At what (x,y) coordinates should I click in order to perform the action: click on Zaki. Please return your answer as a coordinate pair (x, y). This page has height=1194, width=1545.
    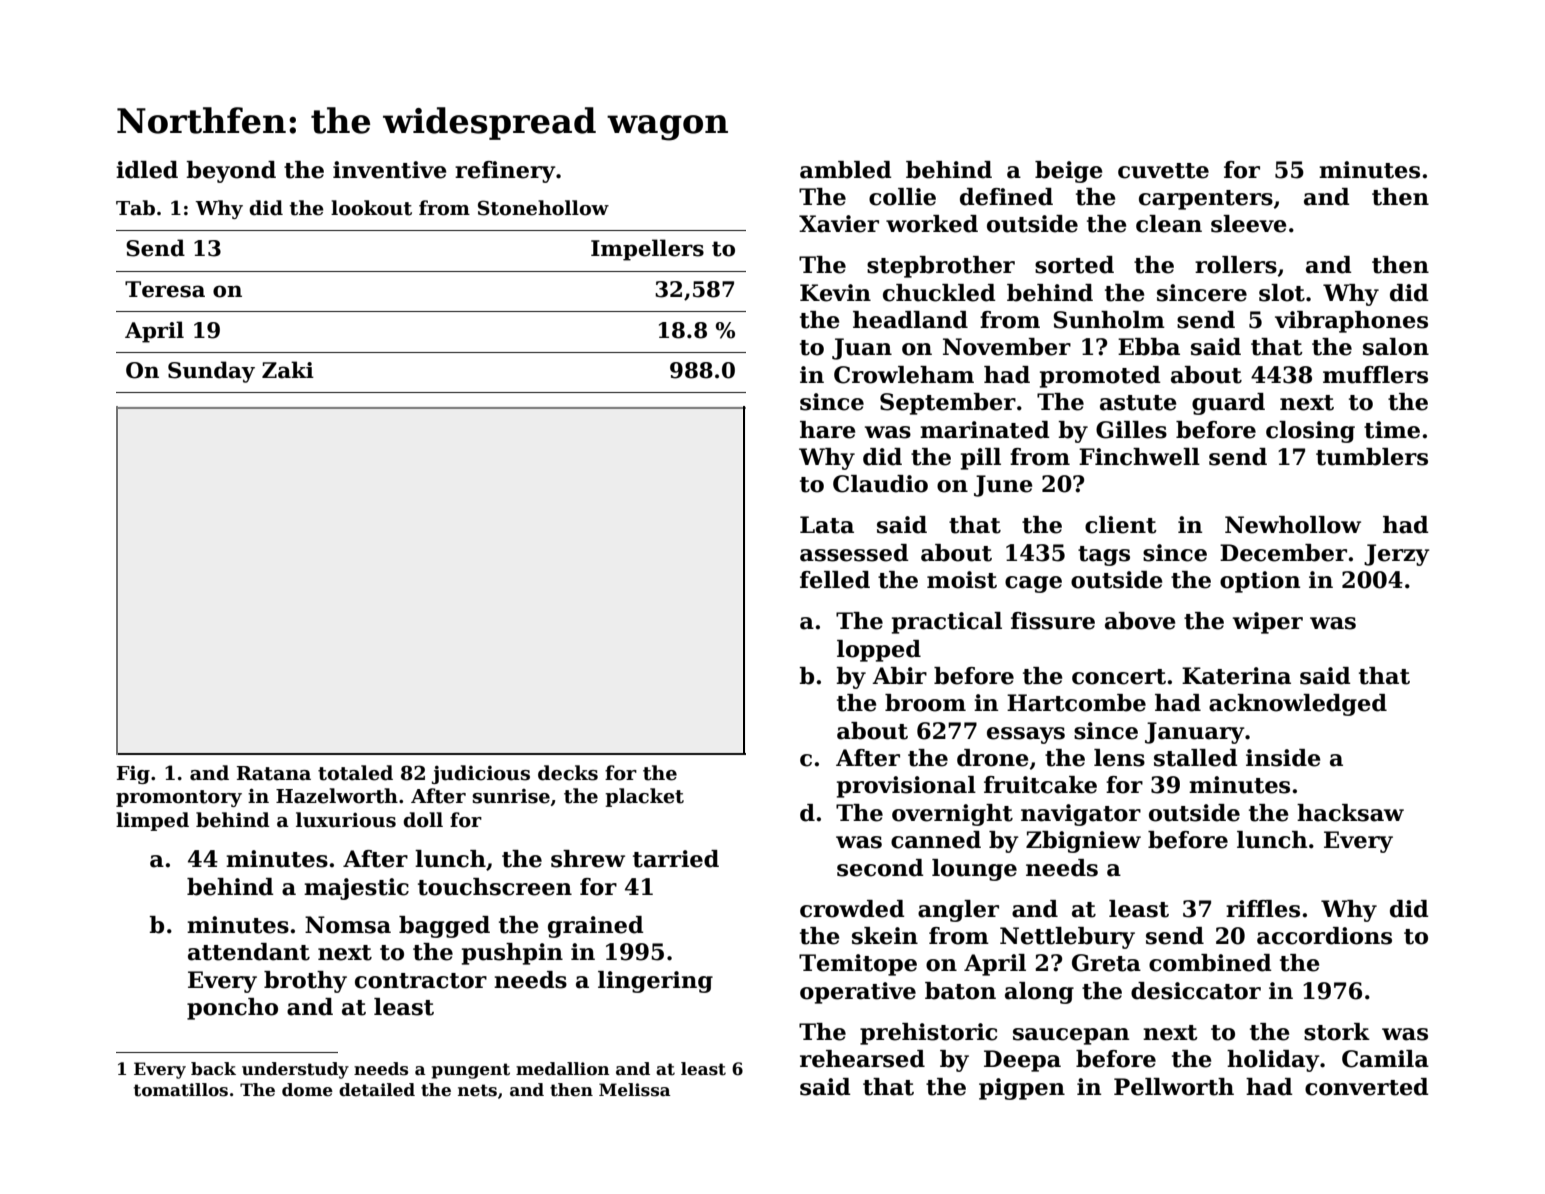
    Looking at the image, I should click on (288, 370).
